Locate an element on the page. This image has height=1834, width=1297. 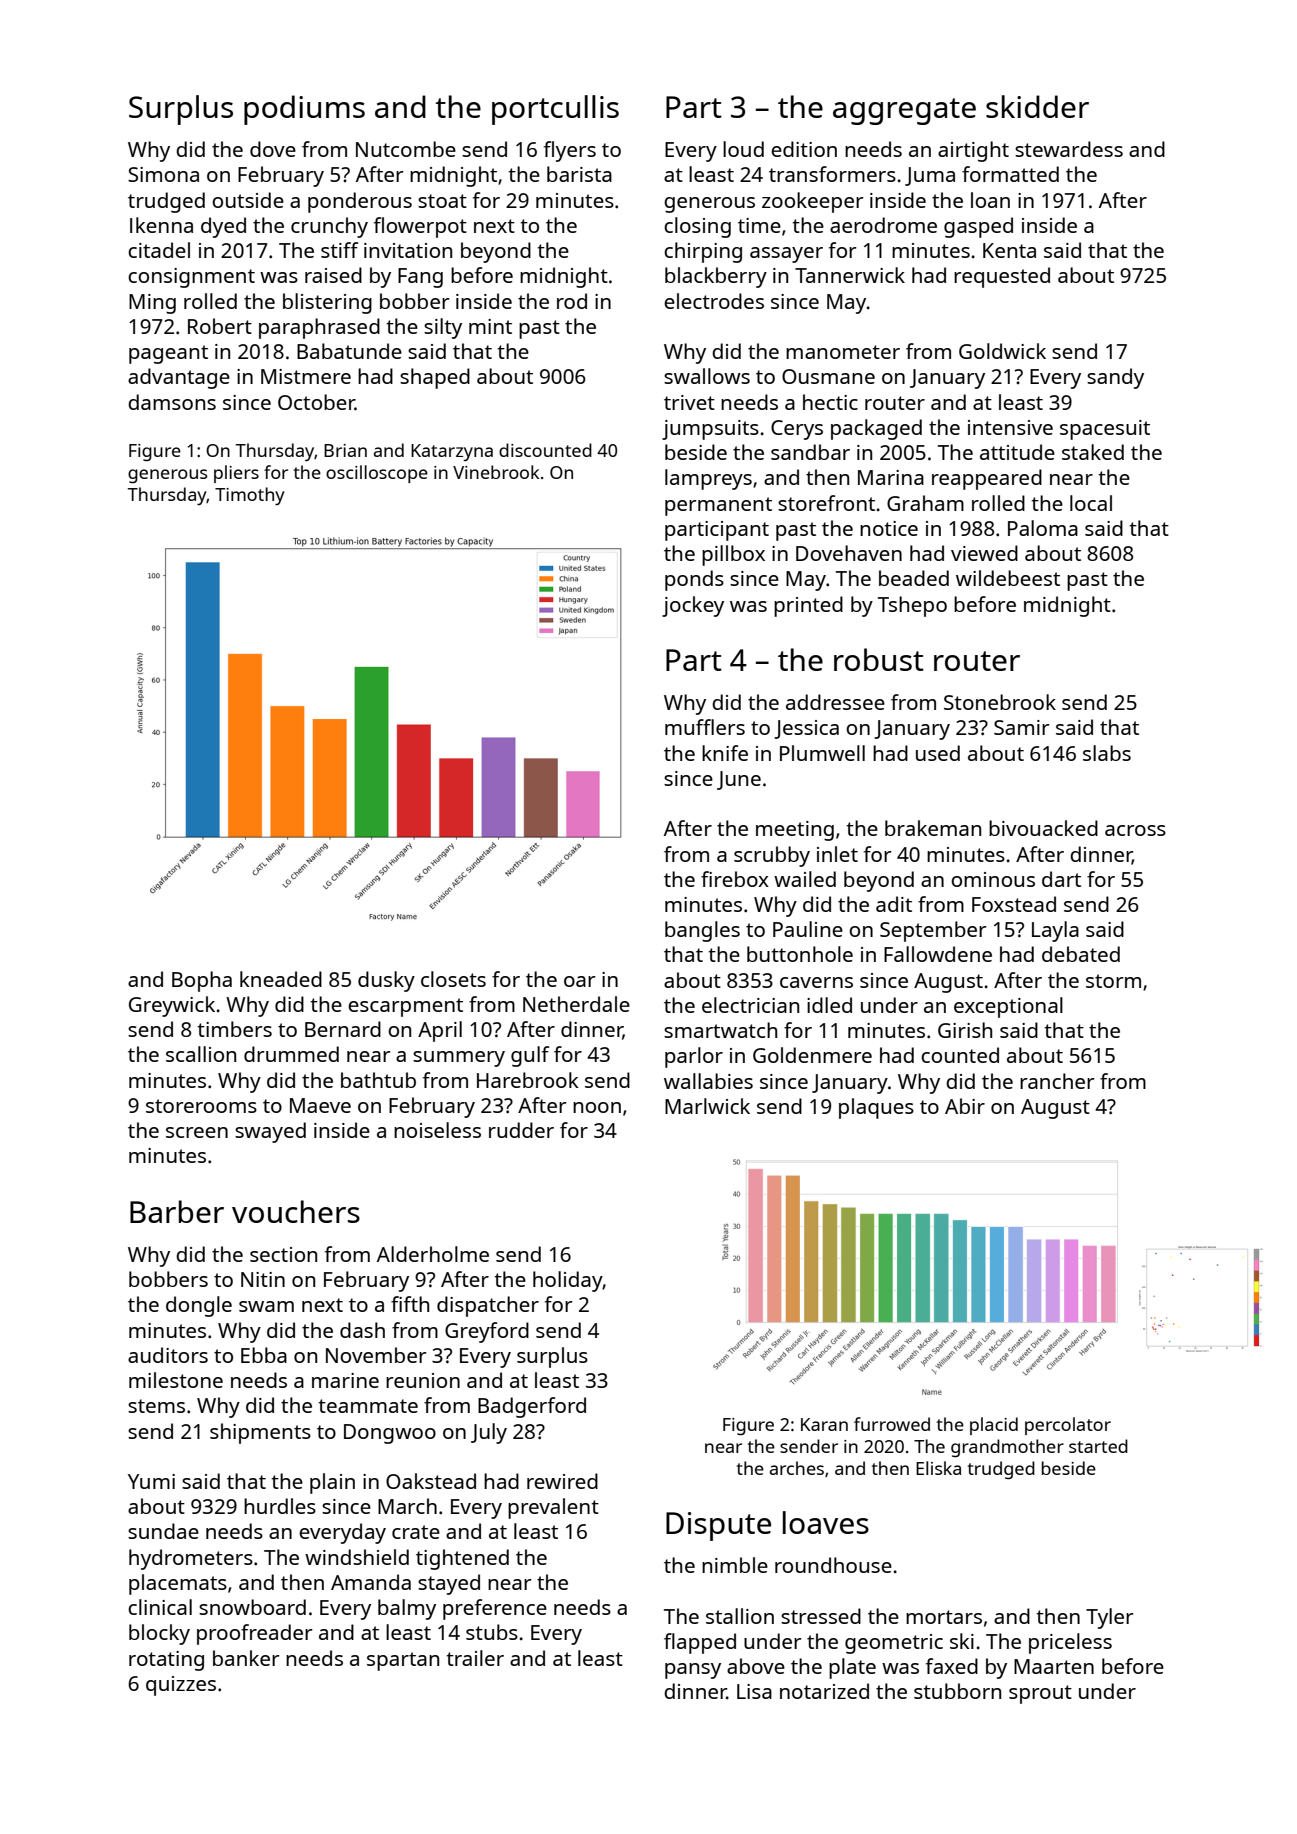
Samir is located at coordinates (1022, 727).
